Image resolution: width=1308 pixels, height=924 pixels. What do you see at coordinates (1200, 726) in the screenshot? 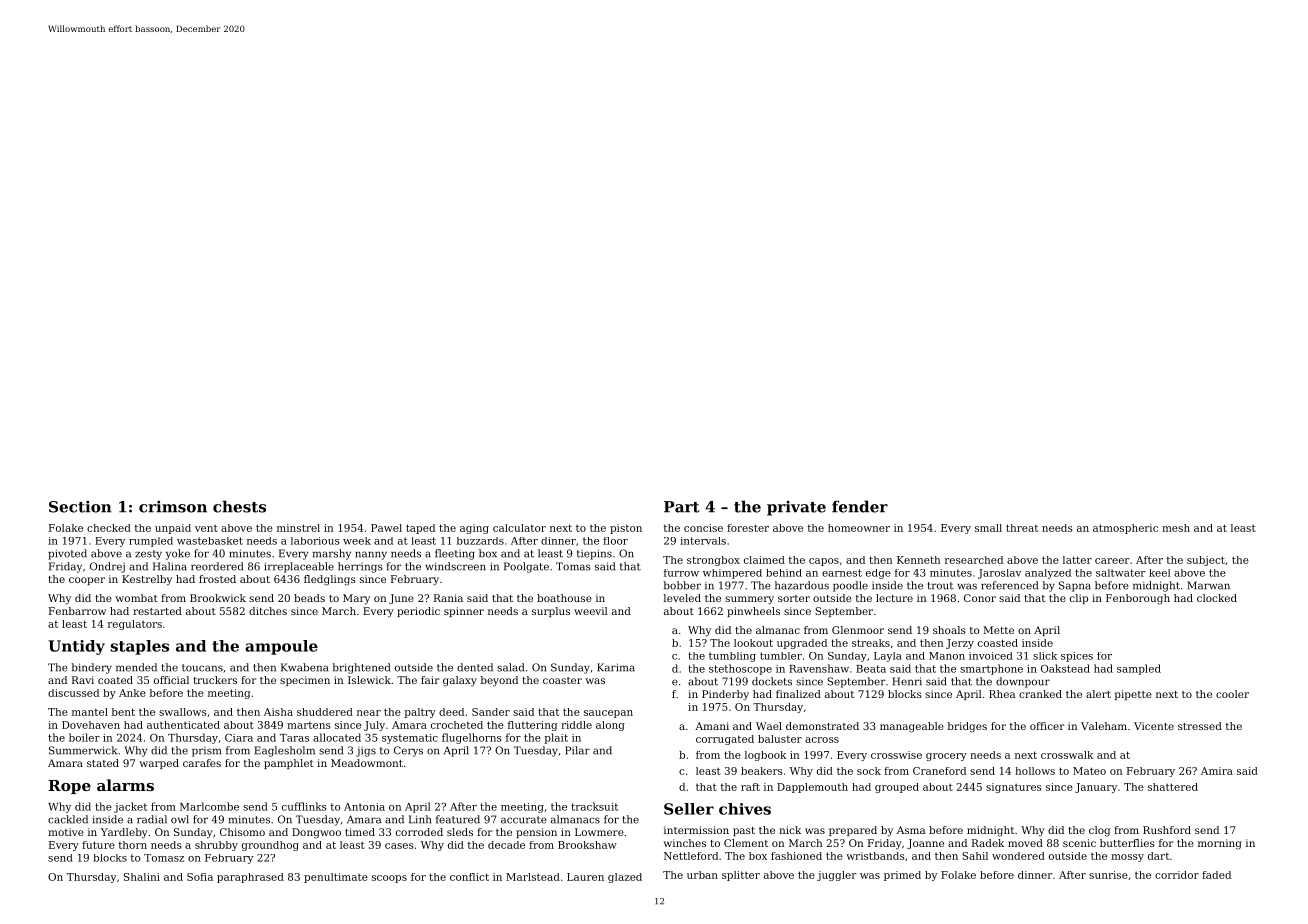
I see `stressed` at bounding box center [1200, 726].
